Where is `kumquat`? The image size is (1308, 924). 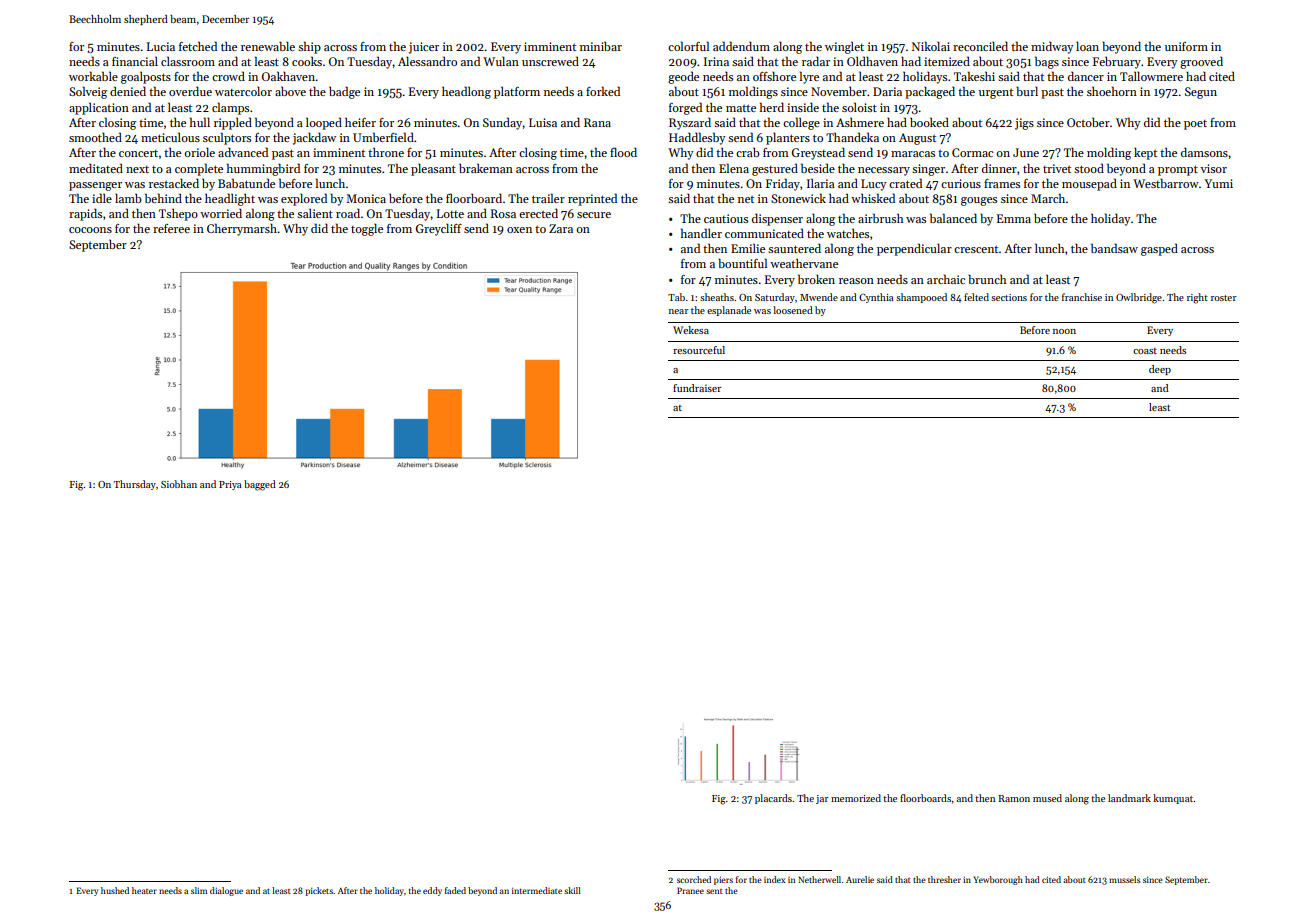 kumquat is located at coordinates (1173, 799).
